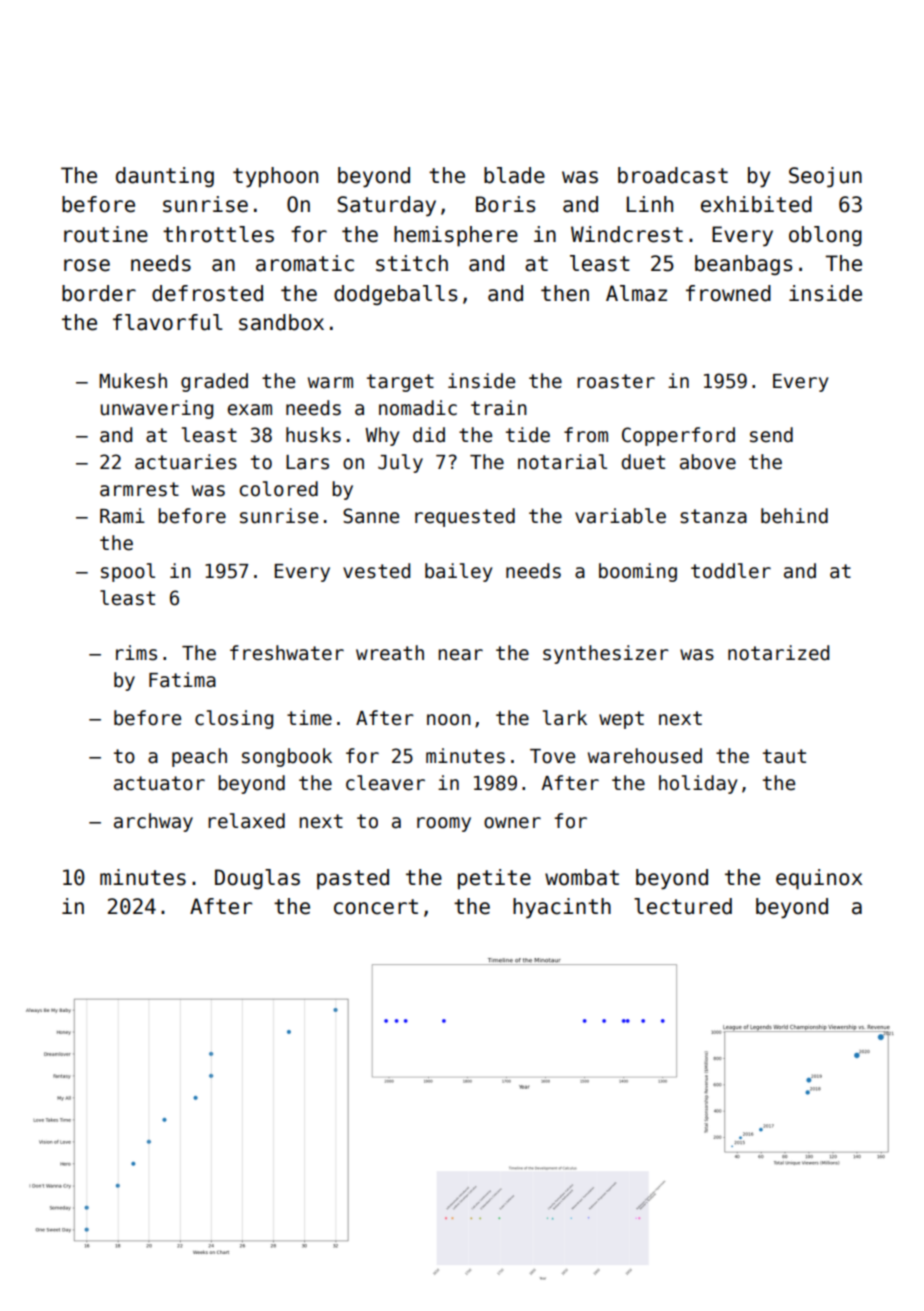 The height and width of the screenshot is (1311, 924). Describe the element at coordinates (186, 462) in the screenshot. I see `actuaries` at that location.
